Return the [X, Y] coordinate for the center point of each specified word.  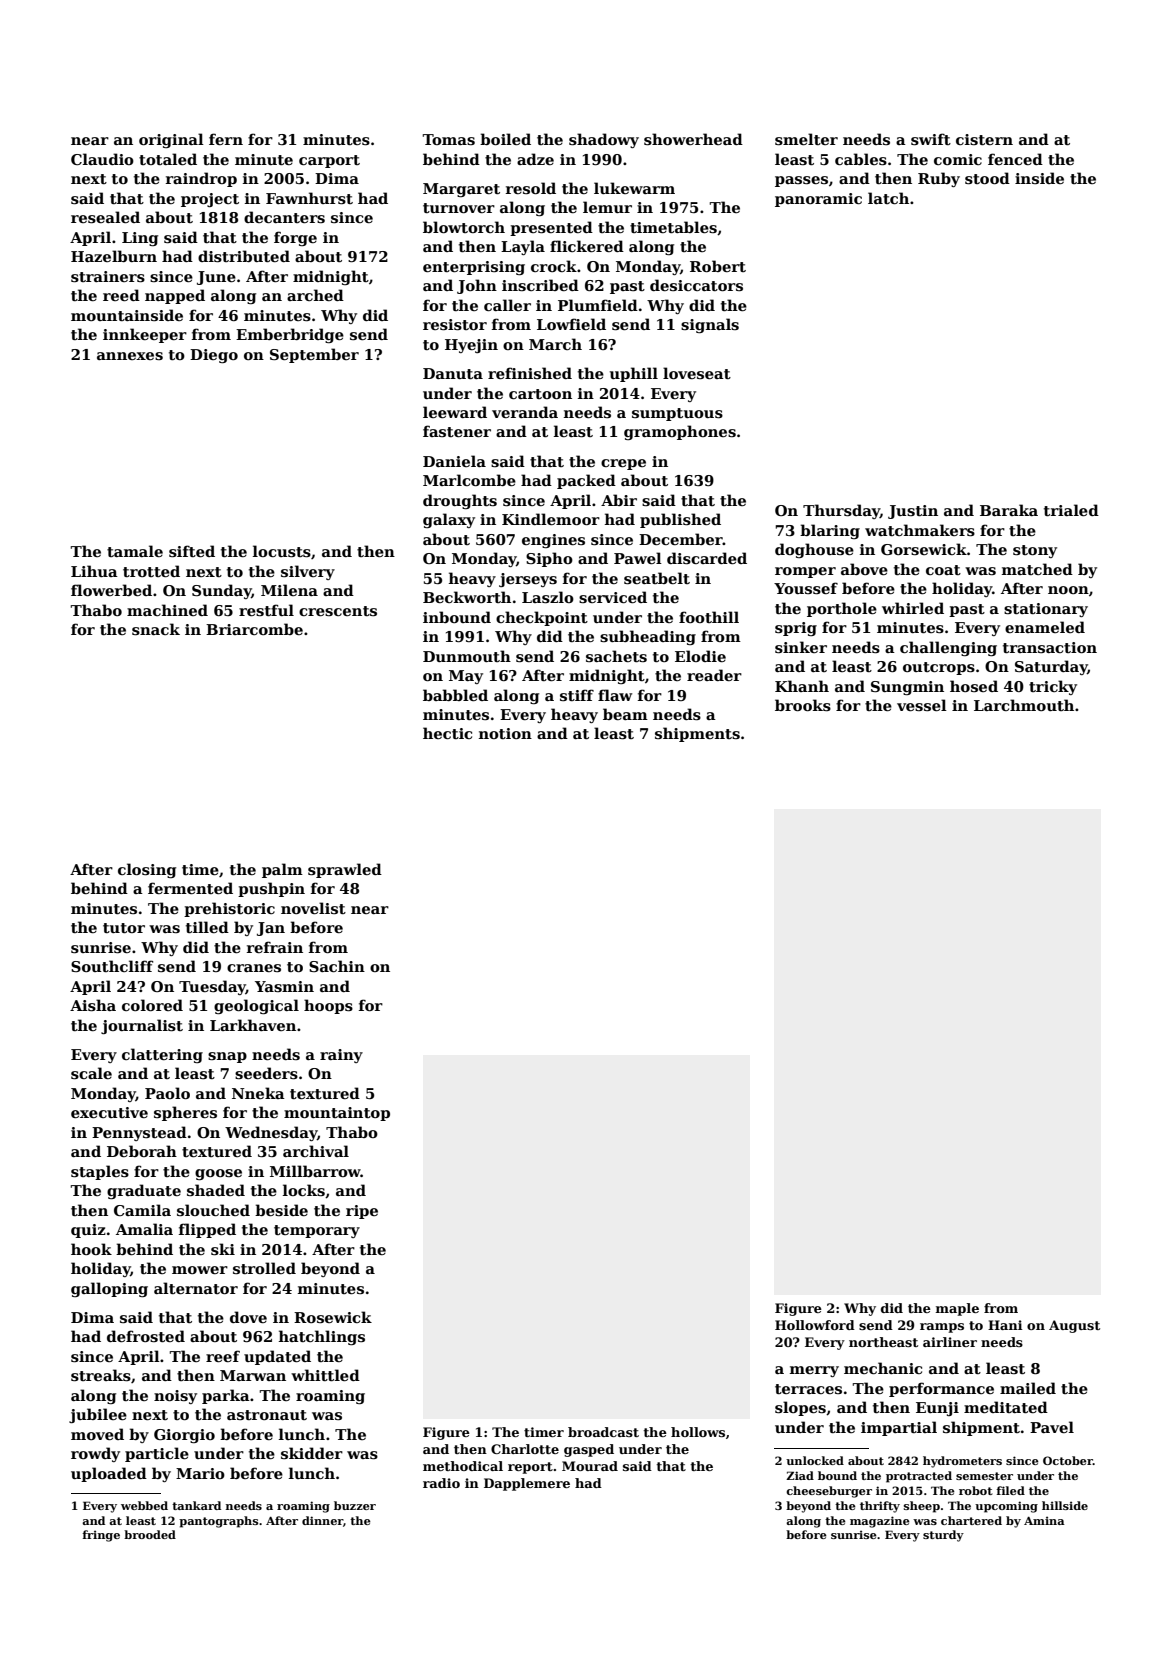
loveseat [697, 373]
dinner [322, 1520]
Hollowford [815, 1325]
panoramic [818, 200]
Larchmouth [1024, 705]
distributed [244, 256]
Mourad [590, 1466]
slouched [213, 1210]
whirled [913, 608]
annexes [130, 356]
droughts [460, 501]
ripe [362, 1212]
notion [505, 733]
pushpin [271, 889]
